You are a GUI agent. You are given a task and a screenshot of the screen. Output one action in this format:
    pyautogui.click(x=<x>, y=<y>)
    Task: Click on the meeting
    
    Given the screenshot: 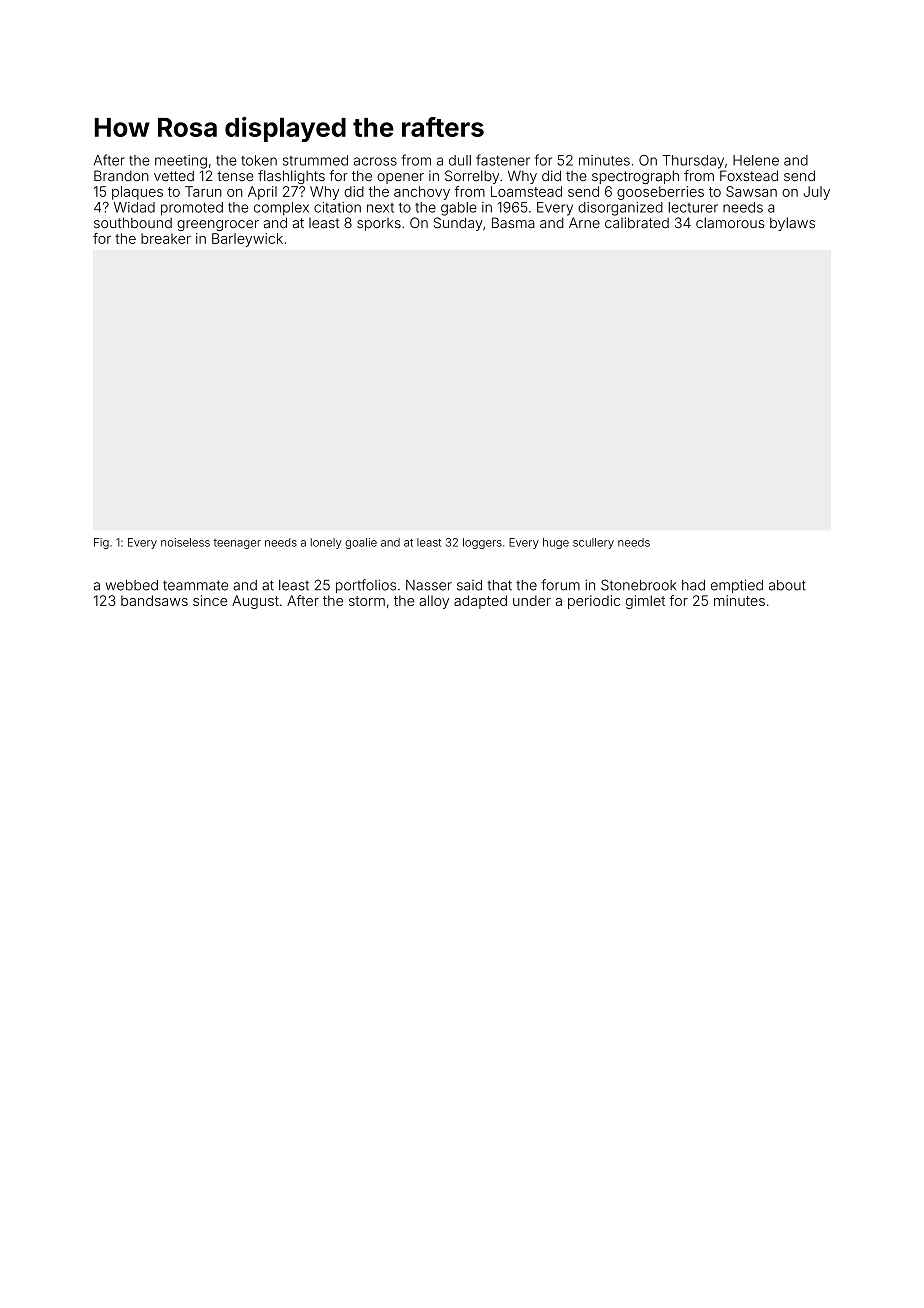 What is the action you would take?
    pyautogui.click(x=181, y=162)
